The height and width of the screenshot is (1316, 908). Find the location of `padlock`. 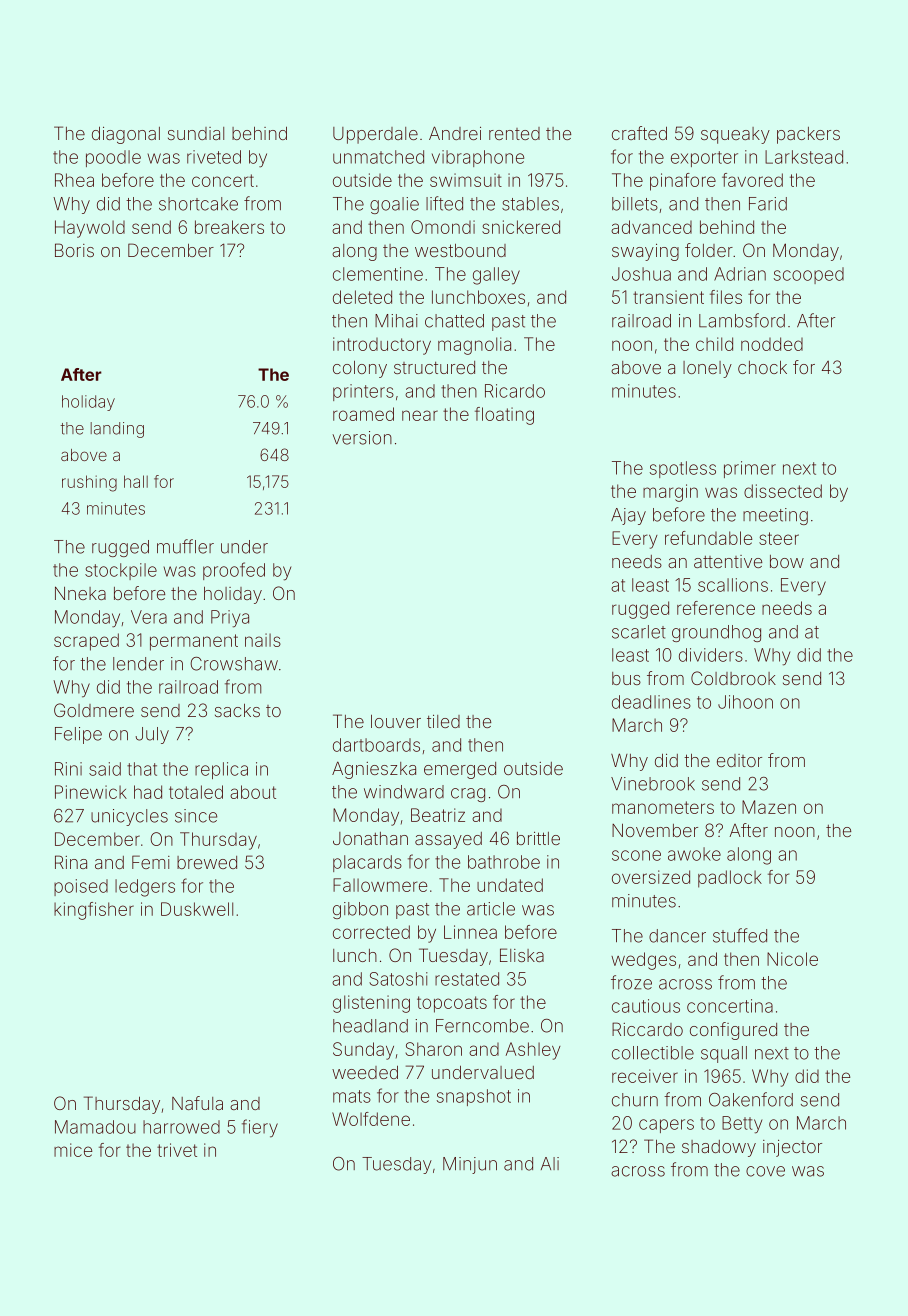

padlock is located at coordinates (730, 879).
